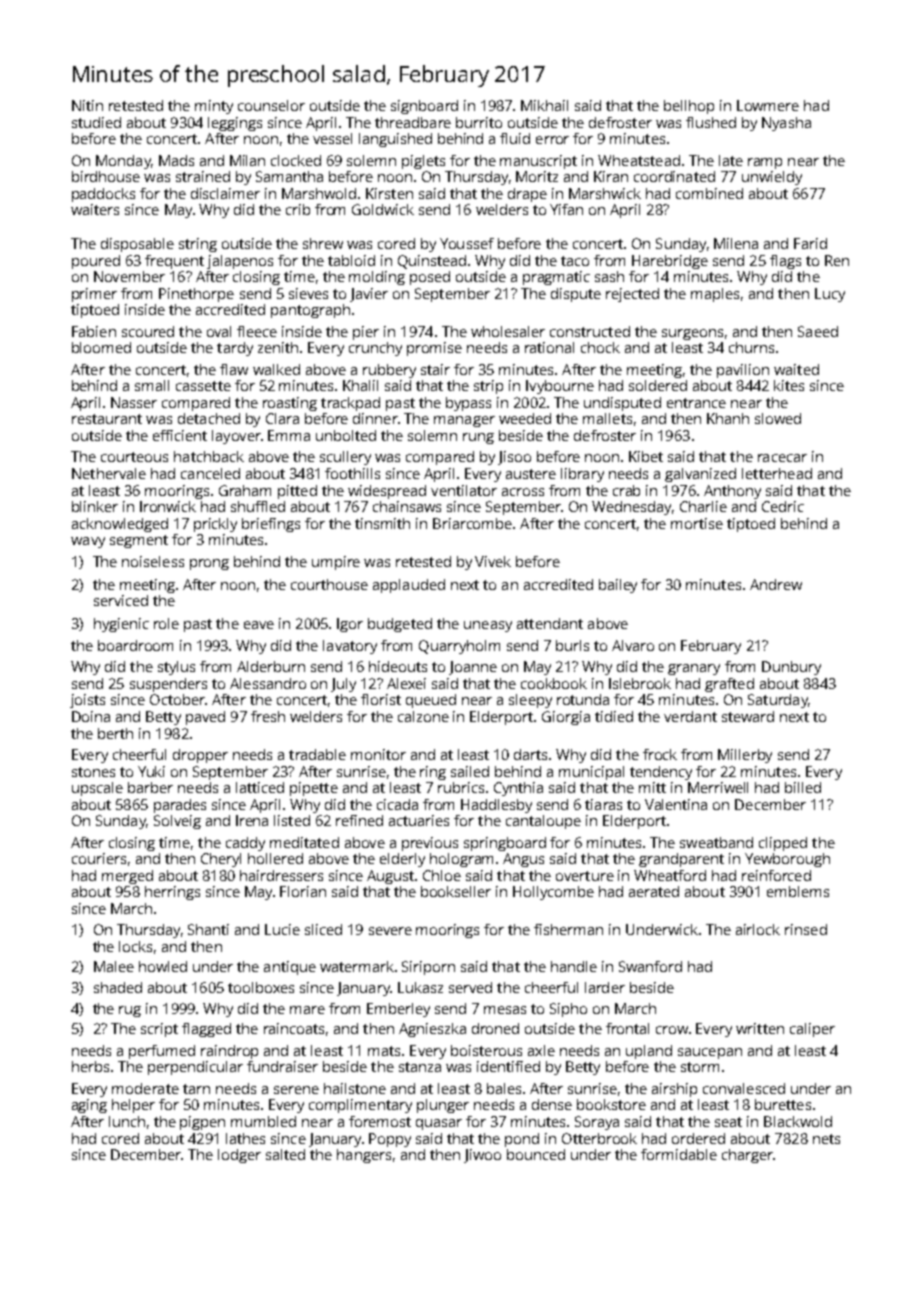 This image has width=924, height=1308. I want to click on fleece, so click(257, 331).
